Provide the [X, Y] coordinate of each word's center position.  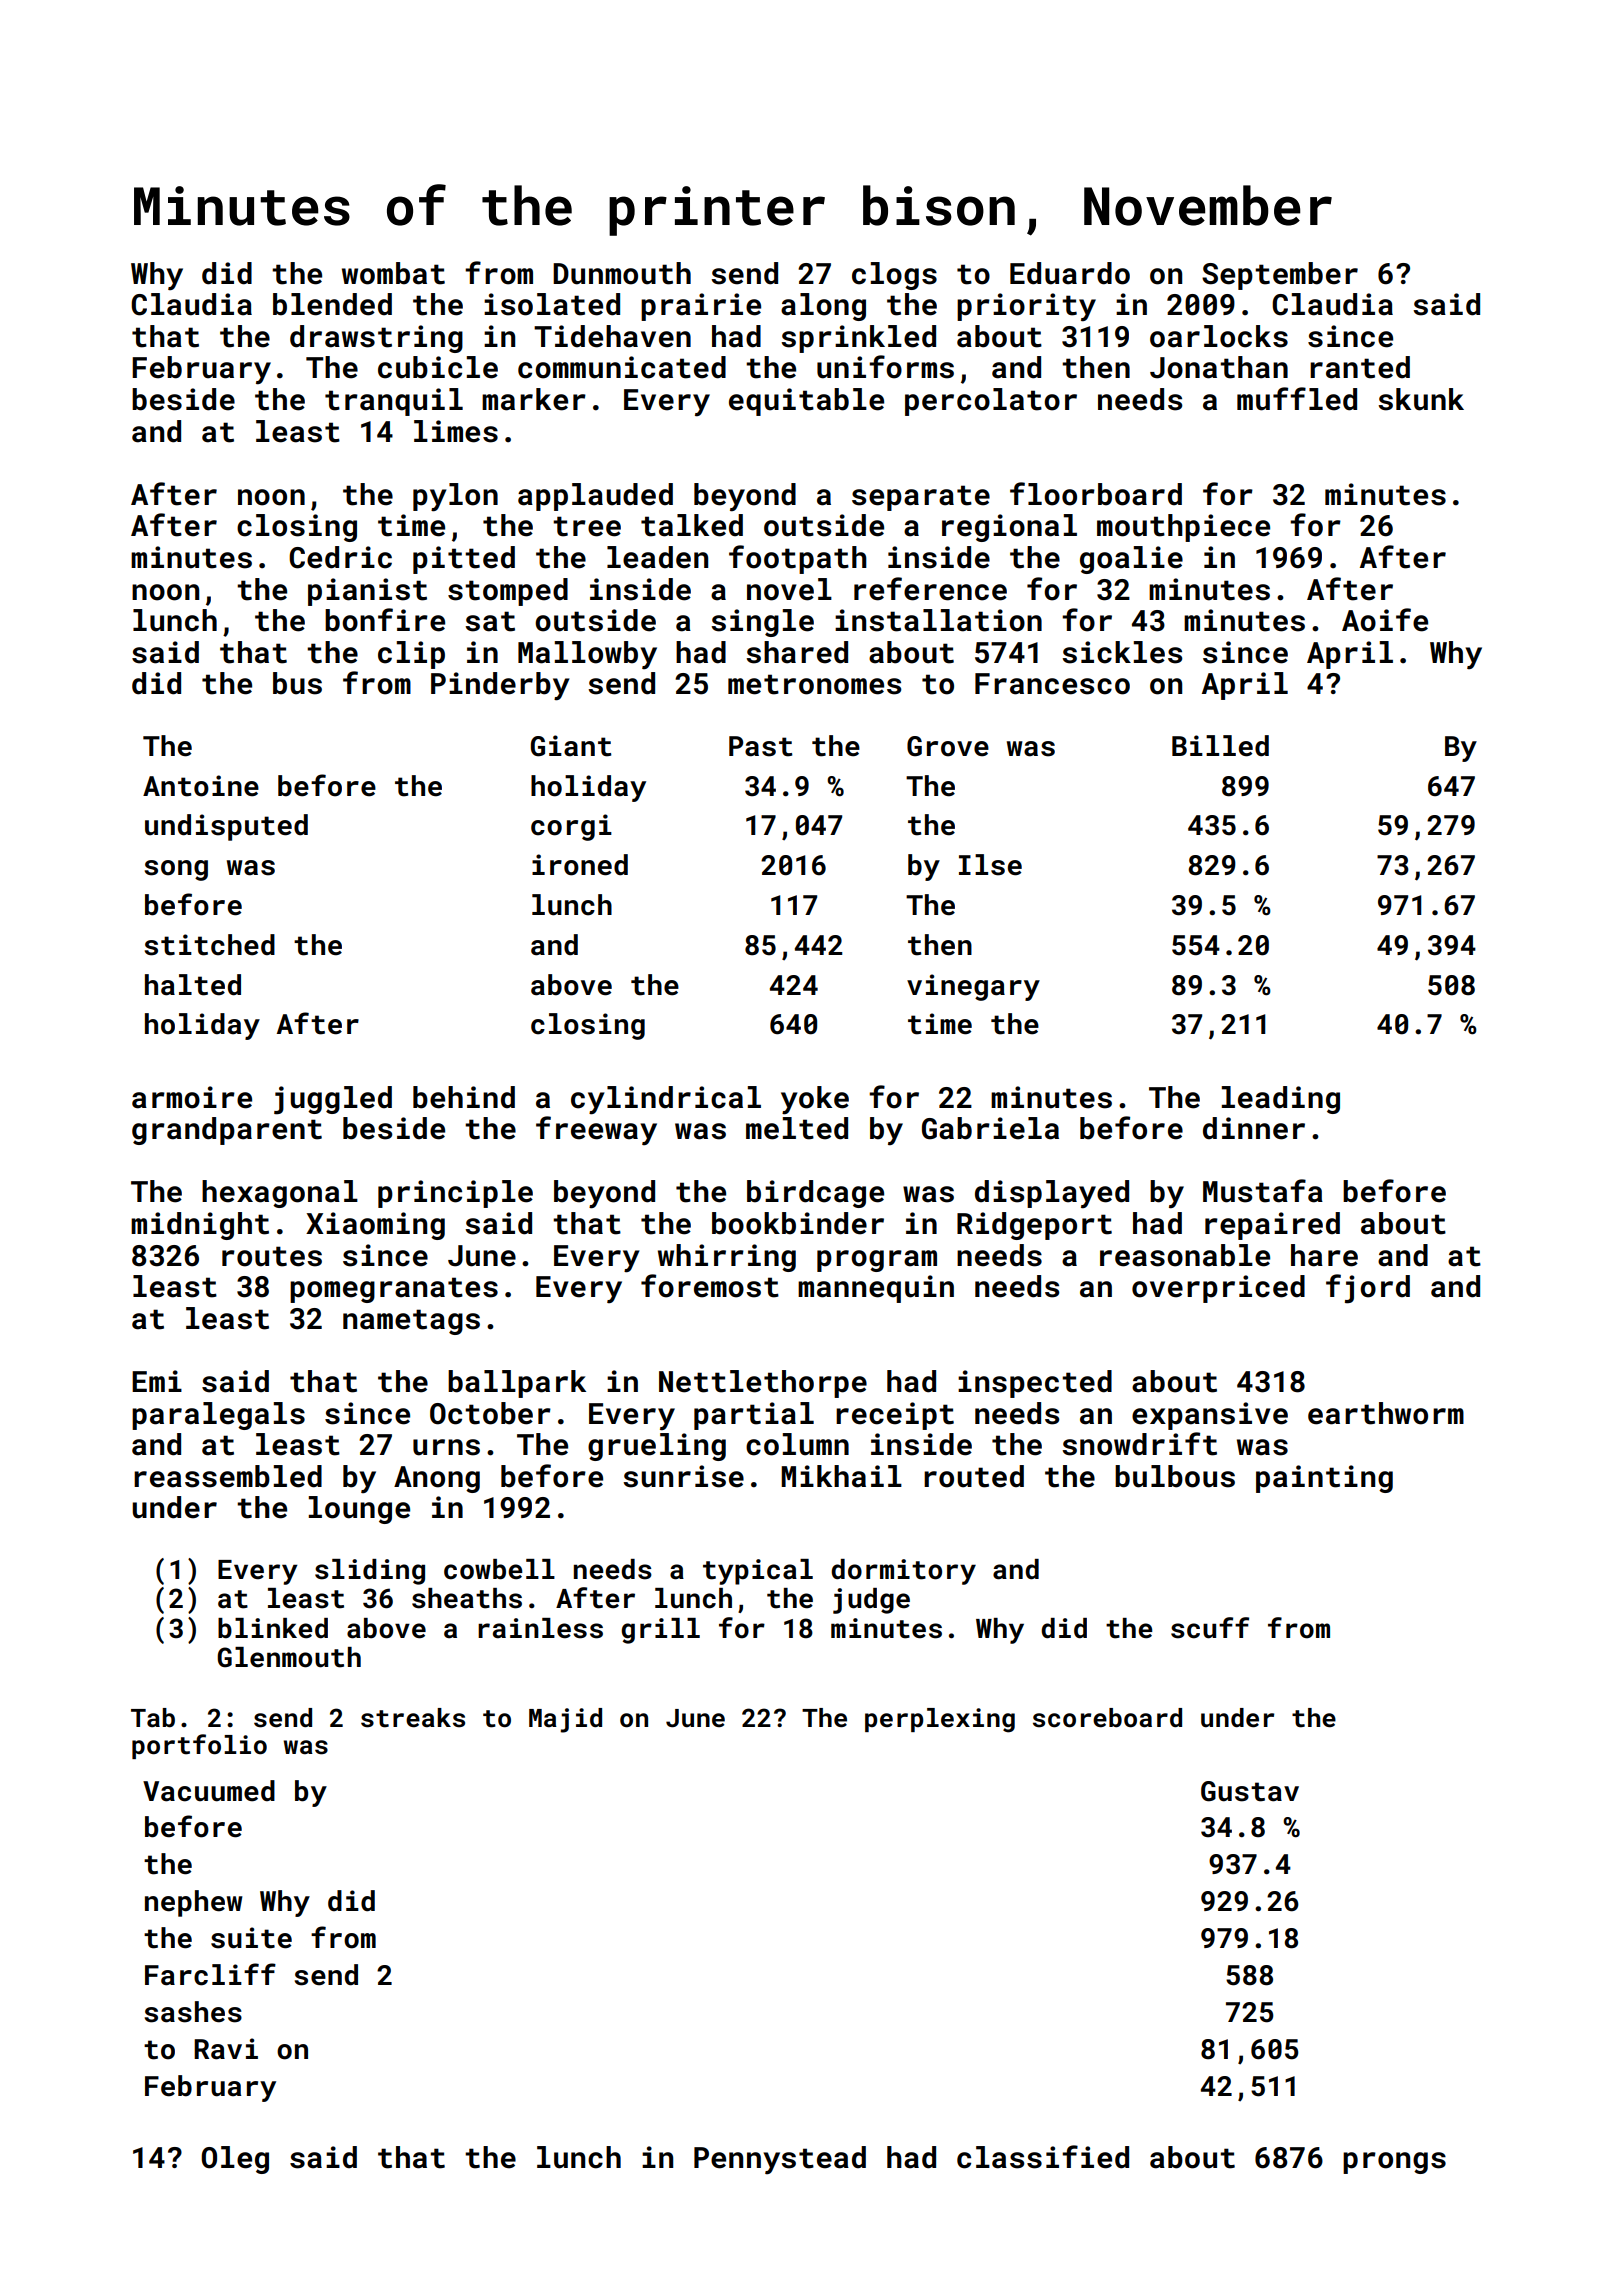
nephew [193, 1903]
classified [1043, 2157]
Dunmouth [622, 273]
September [1280, 276]
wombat [393, 273]
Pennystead [780, 2160]
